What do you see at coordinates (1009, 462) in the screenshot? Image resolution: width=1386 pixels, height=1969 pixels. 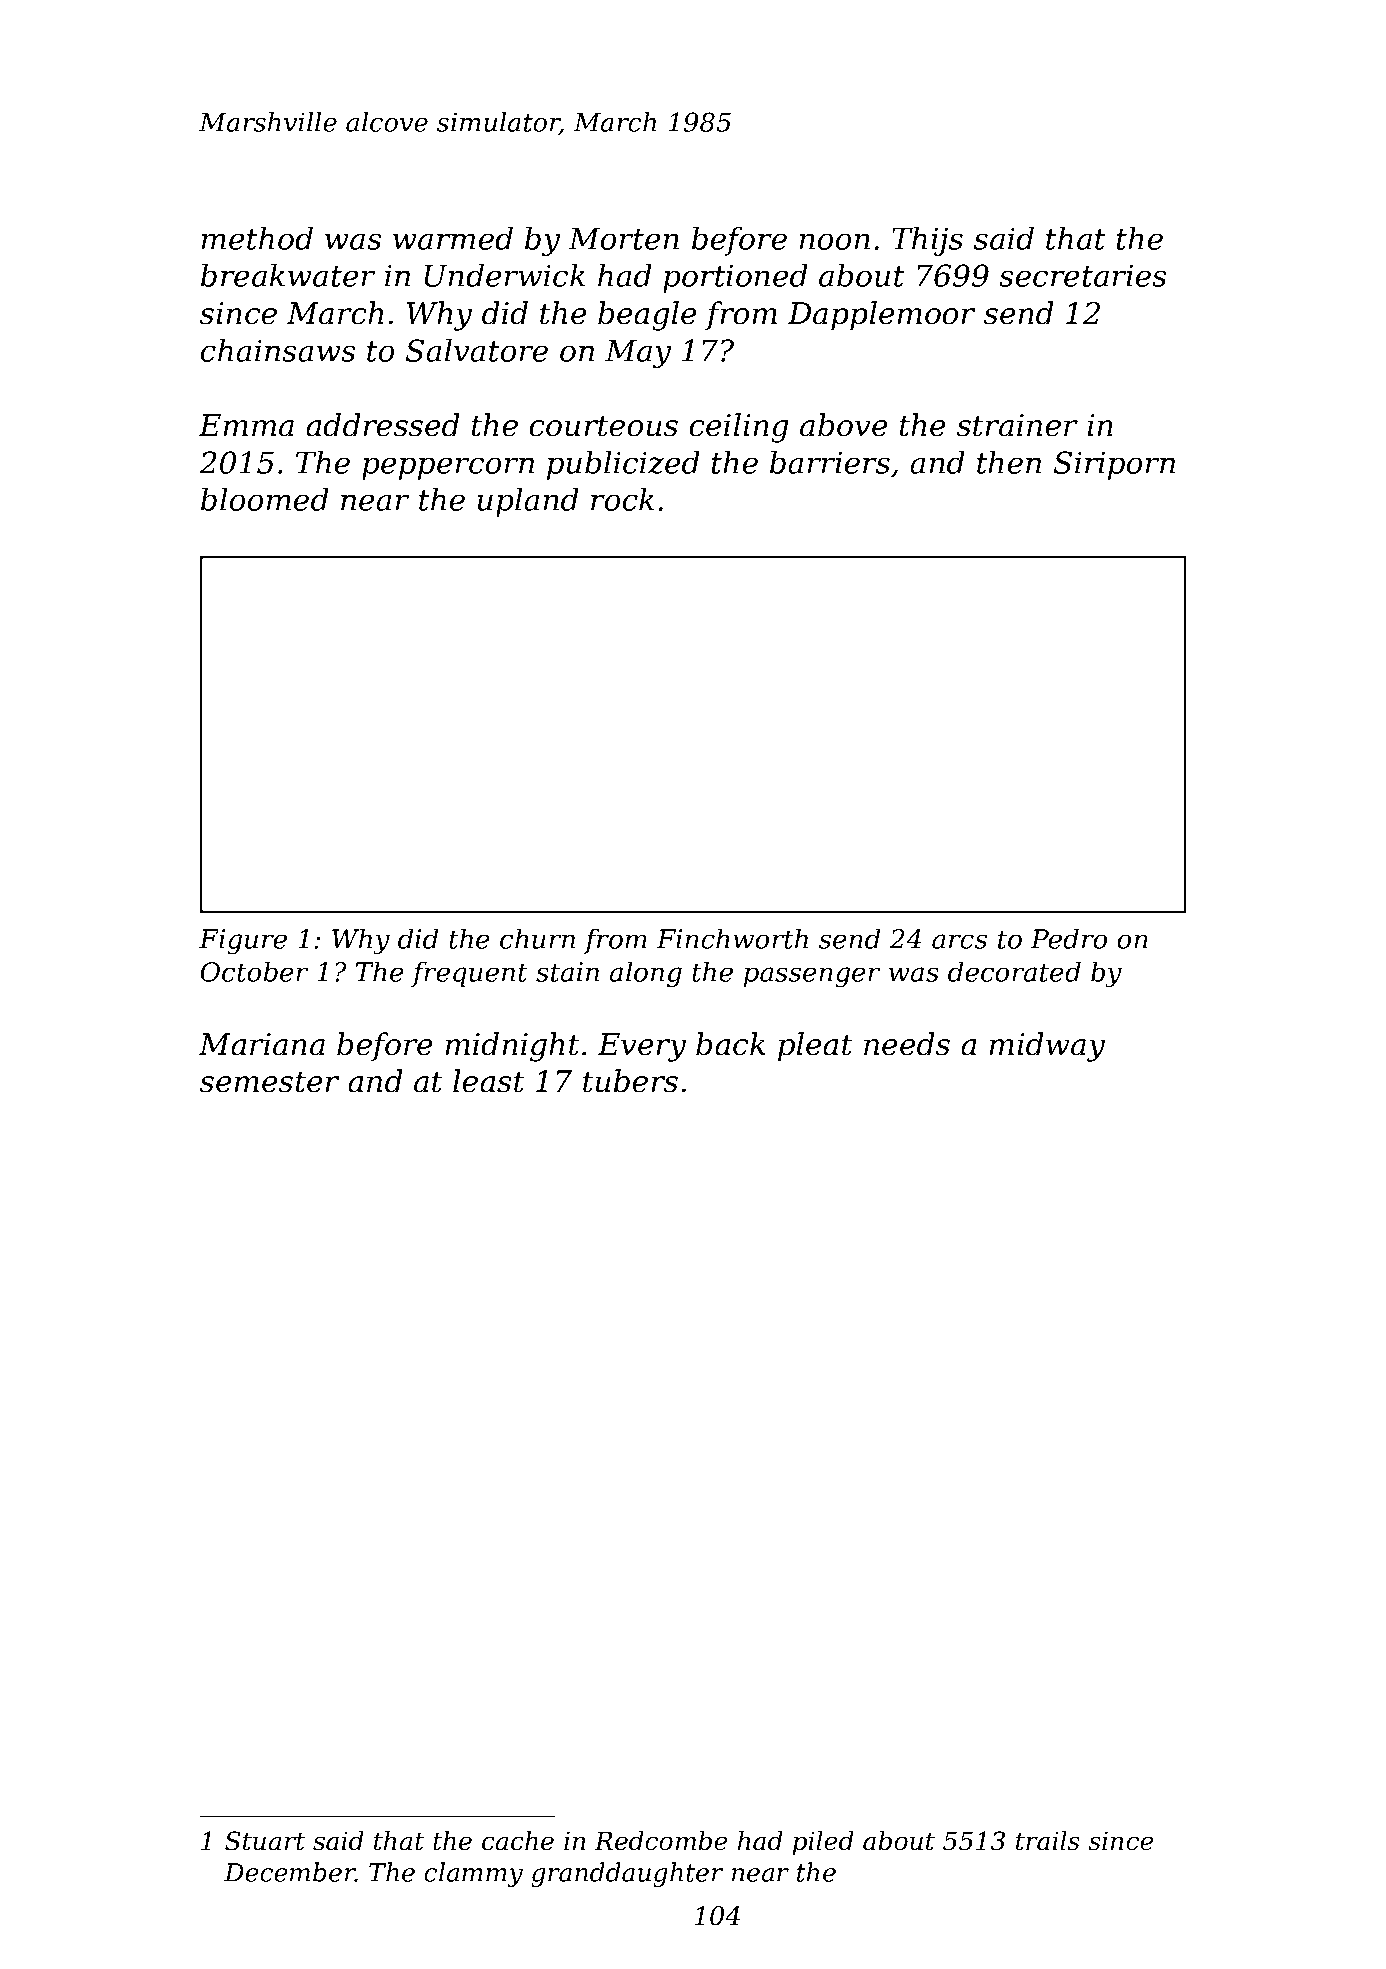 I see `then` at bounding box center [1009, 462].
